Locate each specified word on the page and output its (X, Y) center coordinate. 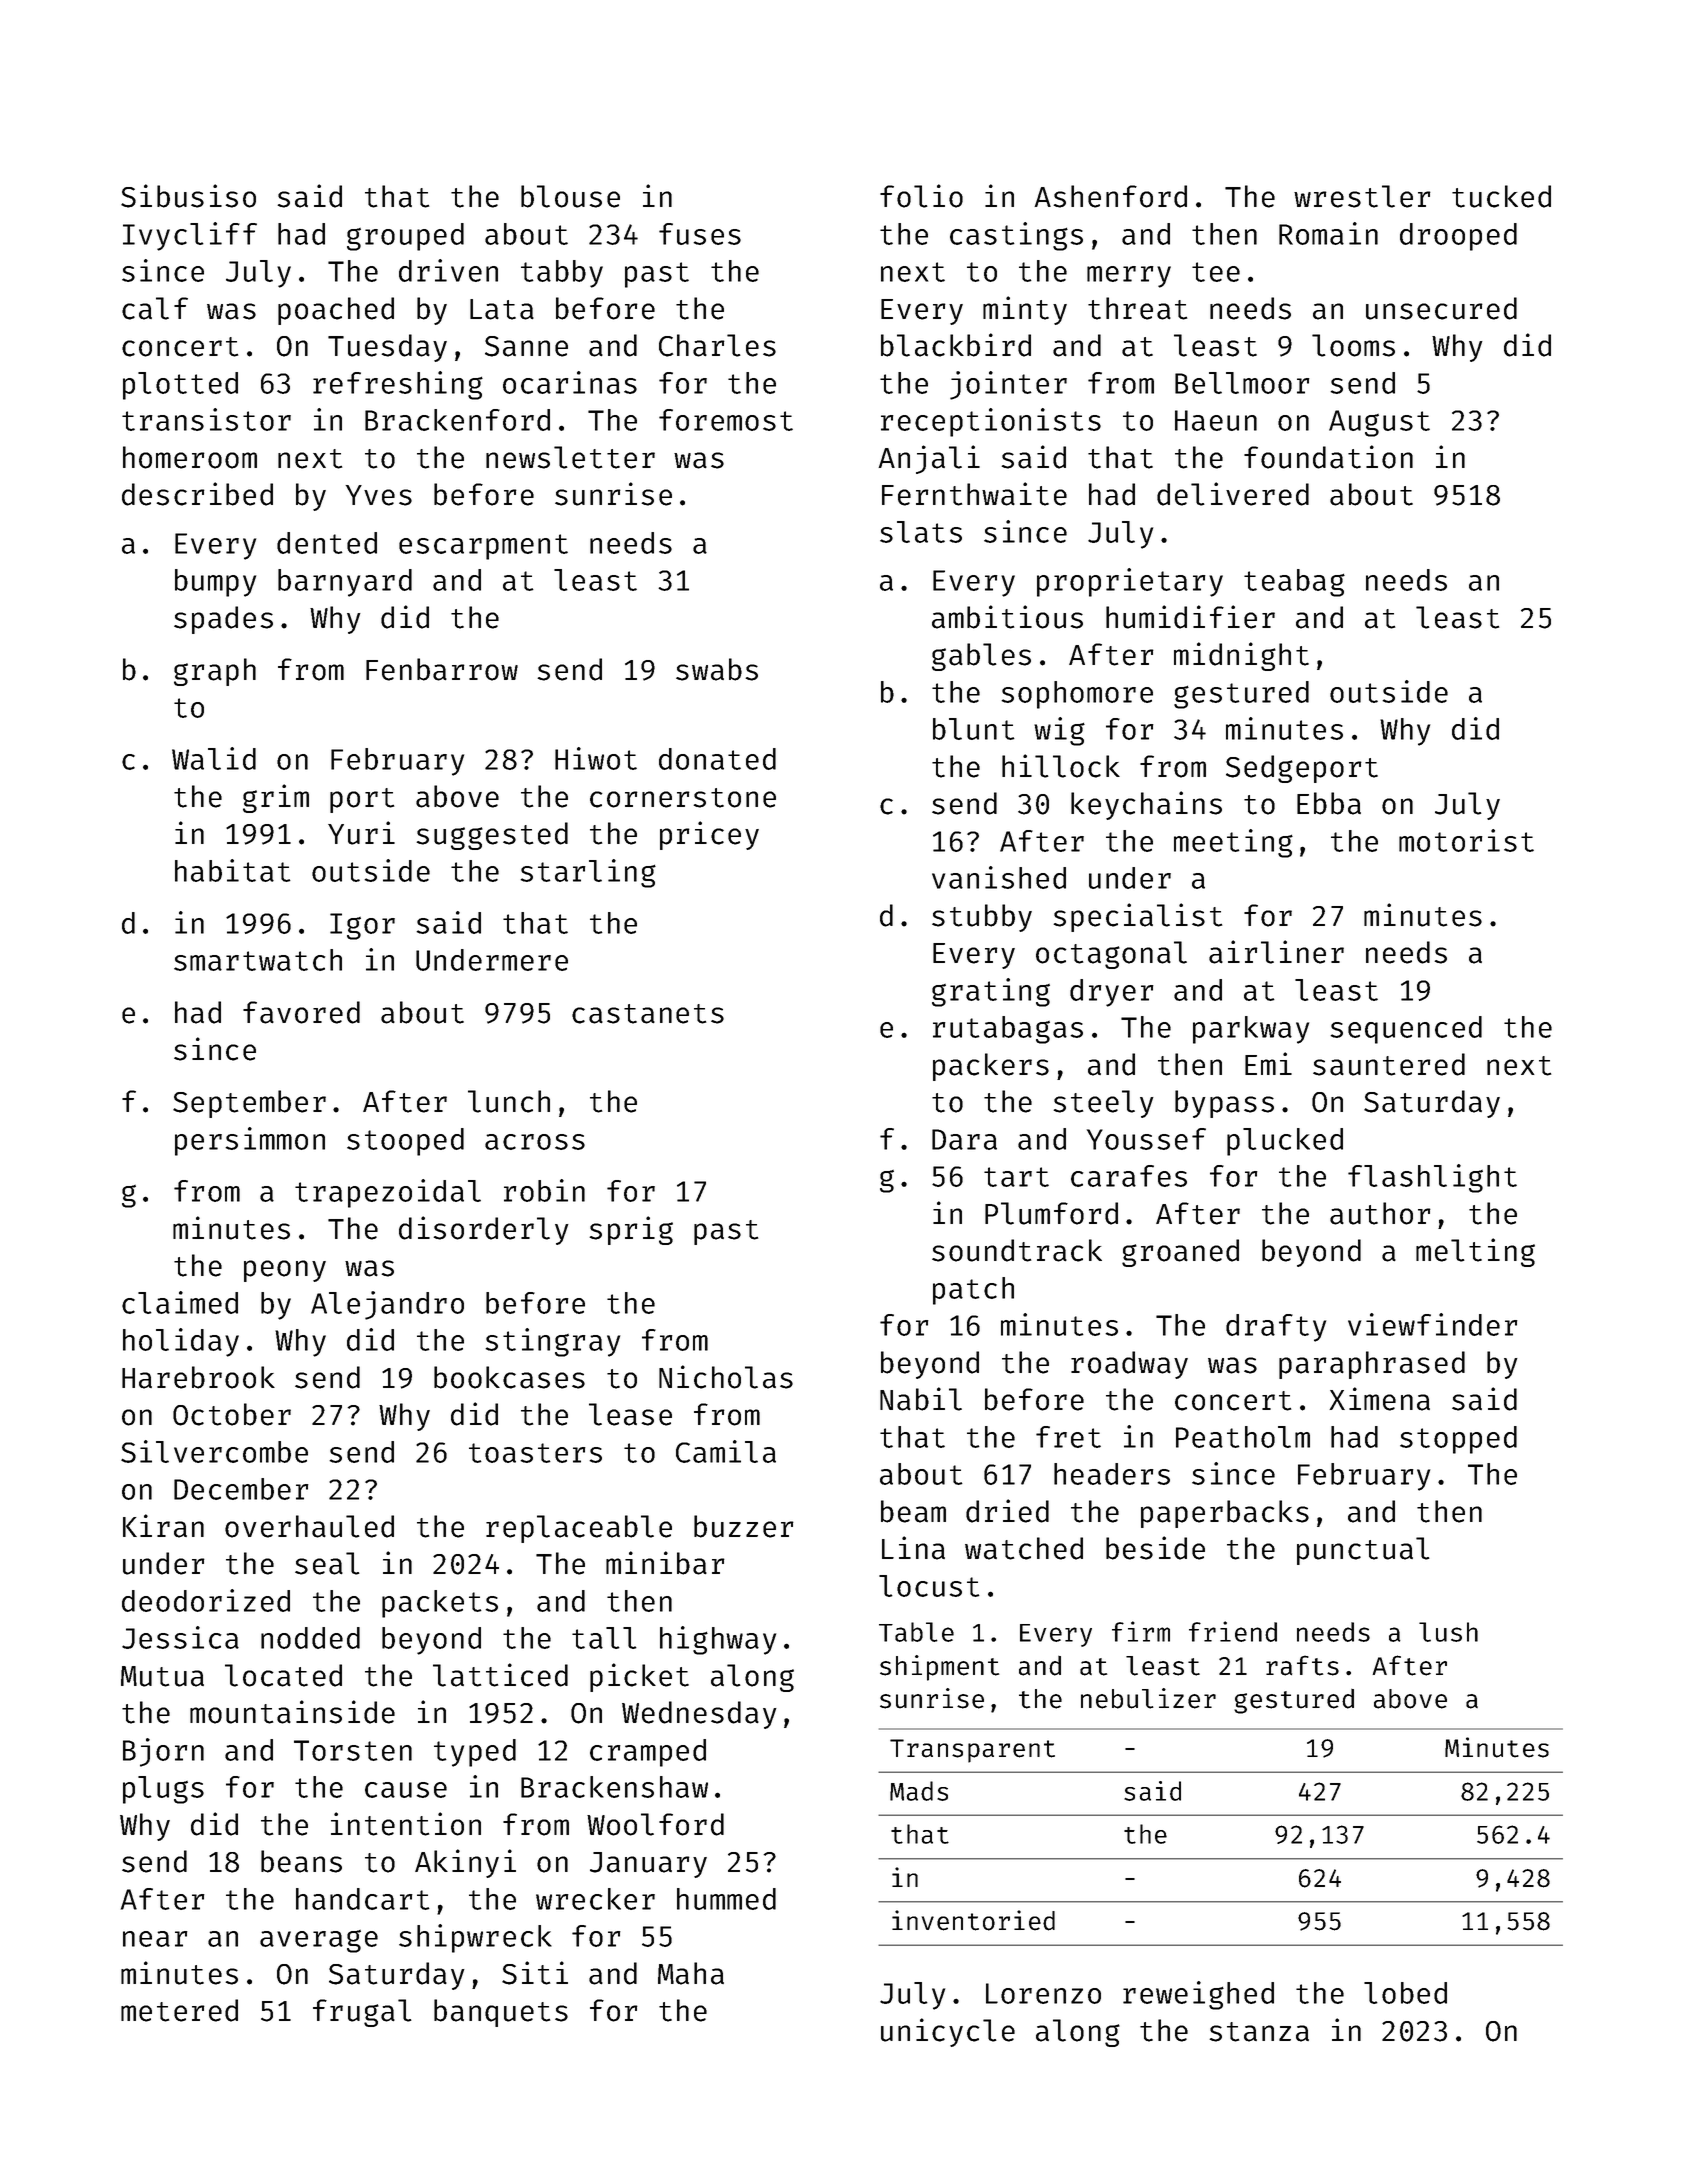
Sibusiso (188, 196)
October (232, 1414)
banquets (501, 2013)
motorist (1466, 840)
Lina (913, 1548)
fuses (700, 234)
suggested (492, 836)
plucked (1285, 1142)
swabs (717, 669)
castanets (648, 1014)
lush (1448, 1632)
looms (1353, 345)
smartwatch (258, 960)
